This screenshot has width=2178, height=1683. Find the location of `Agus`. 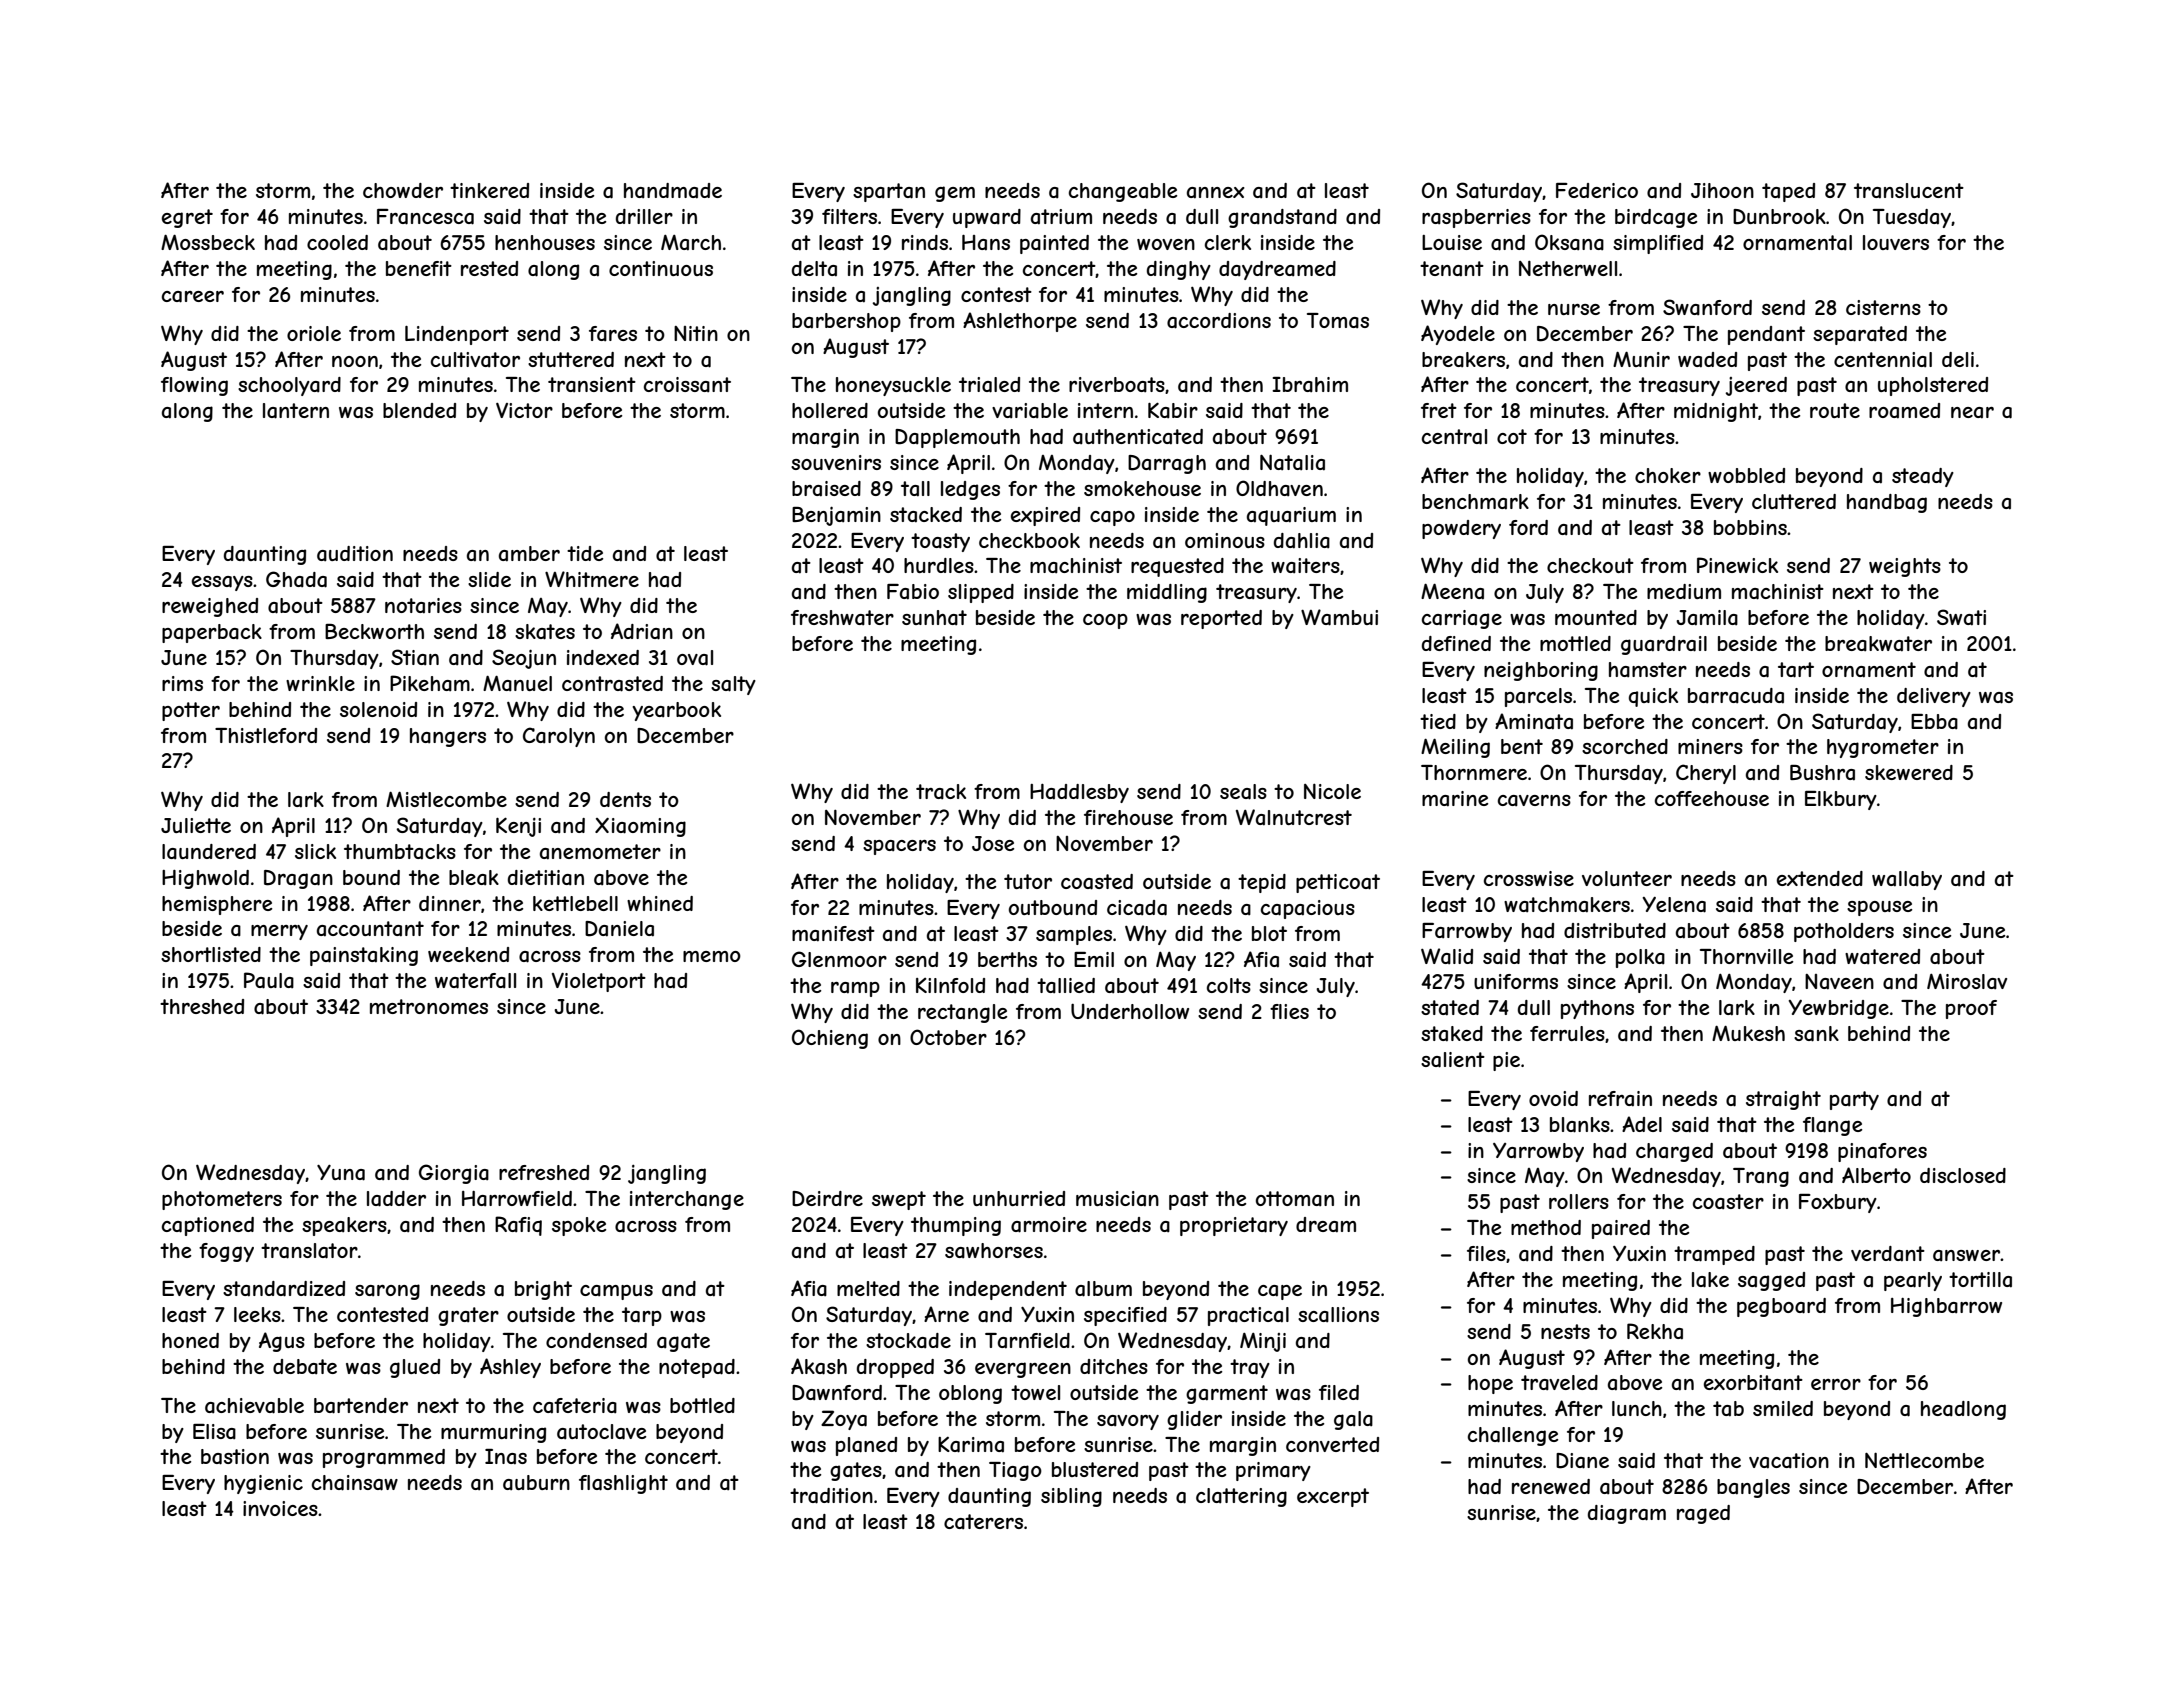

Agus is located at coordinates (282, 1342).
